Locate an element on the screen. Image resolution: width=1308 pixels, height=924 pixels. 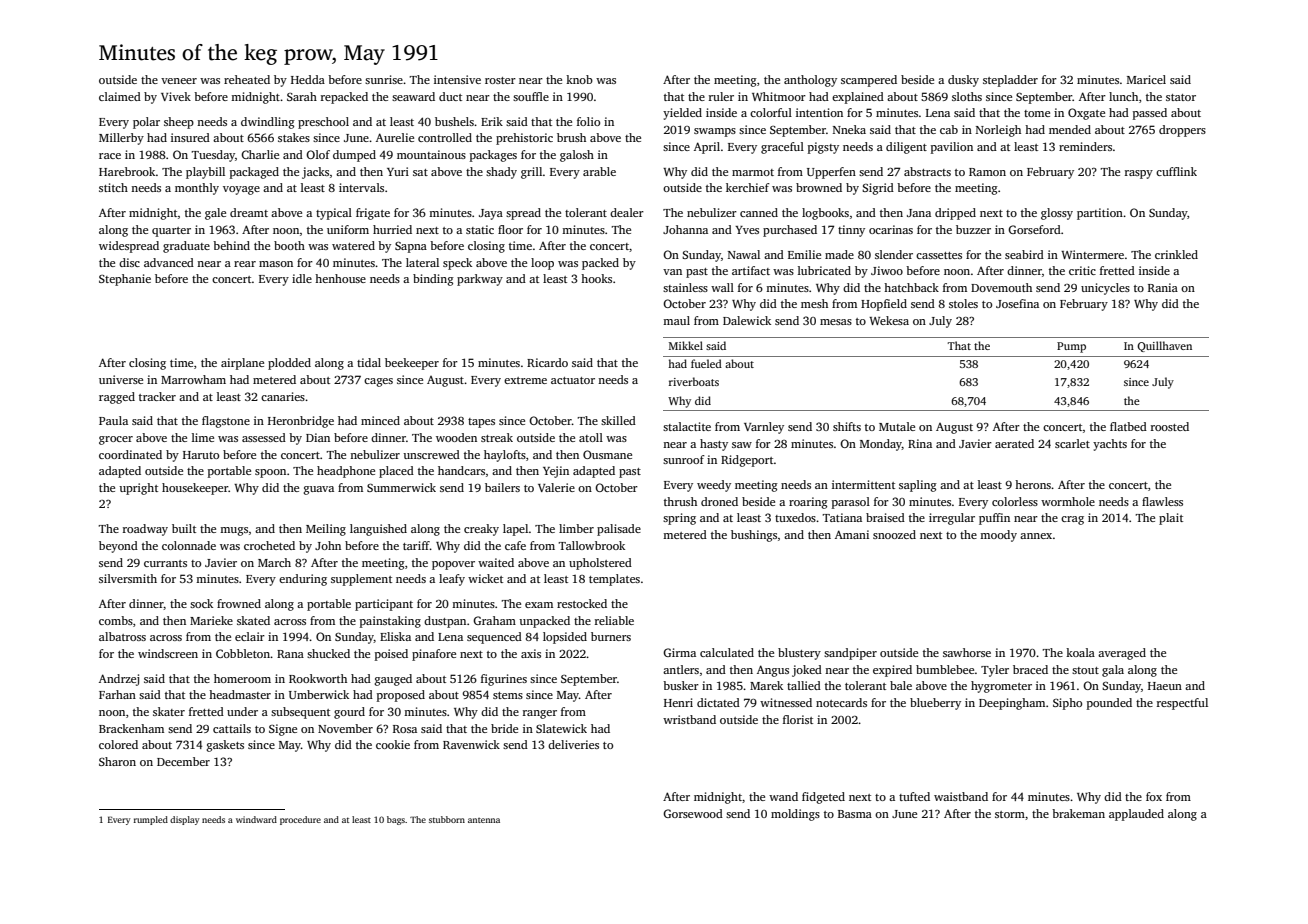
Haeun is located at coordinates (1165, 686).
